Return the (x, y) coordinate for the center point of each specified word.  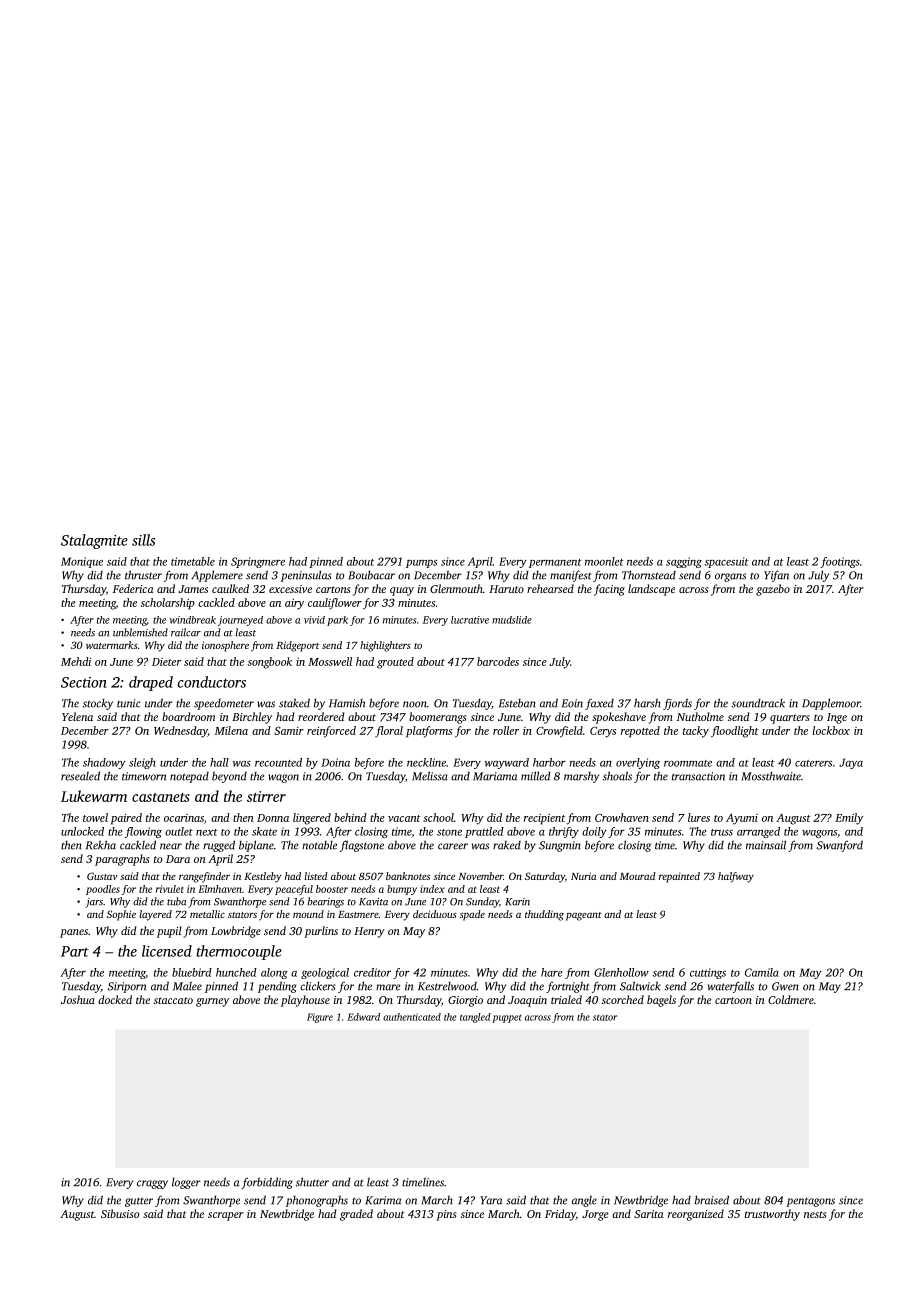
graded (356, 1215)
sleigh (142, 763)
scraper (226, 1216)
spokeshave (619, 718)
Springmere (258, 562)
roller (506, 730)
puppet (507, 1018)
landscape (651, 590)
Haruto (506, 589)
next (207, 832)
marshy (581, 777)
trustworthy (772, 1215)
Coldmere (791, 999)
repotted (640, 732)
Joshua (78, 999)
